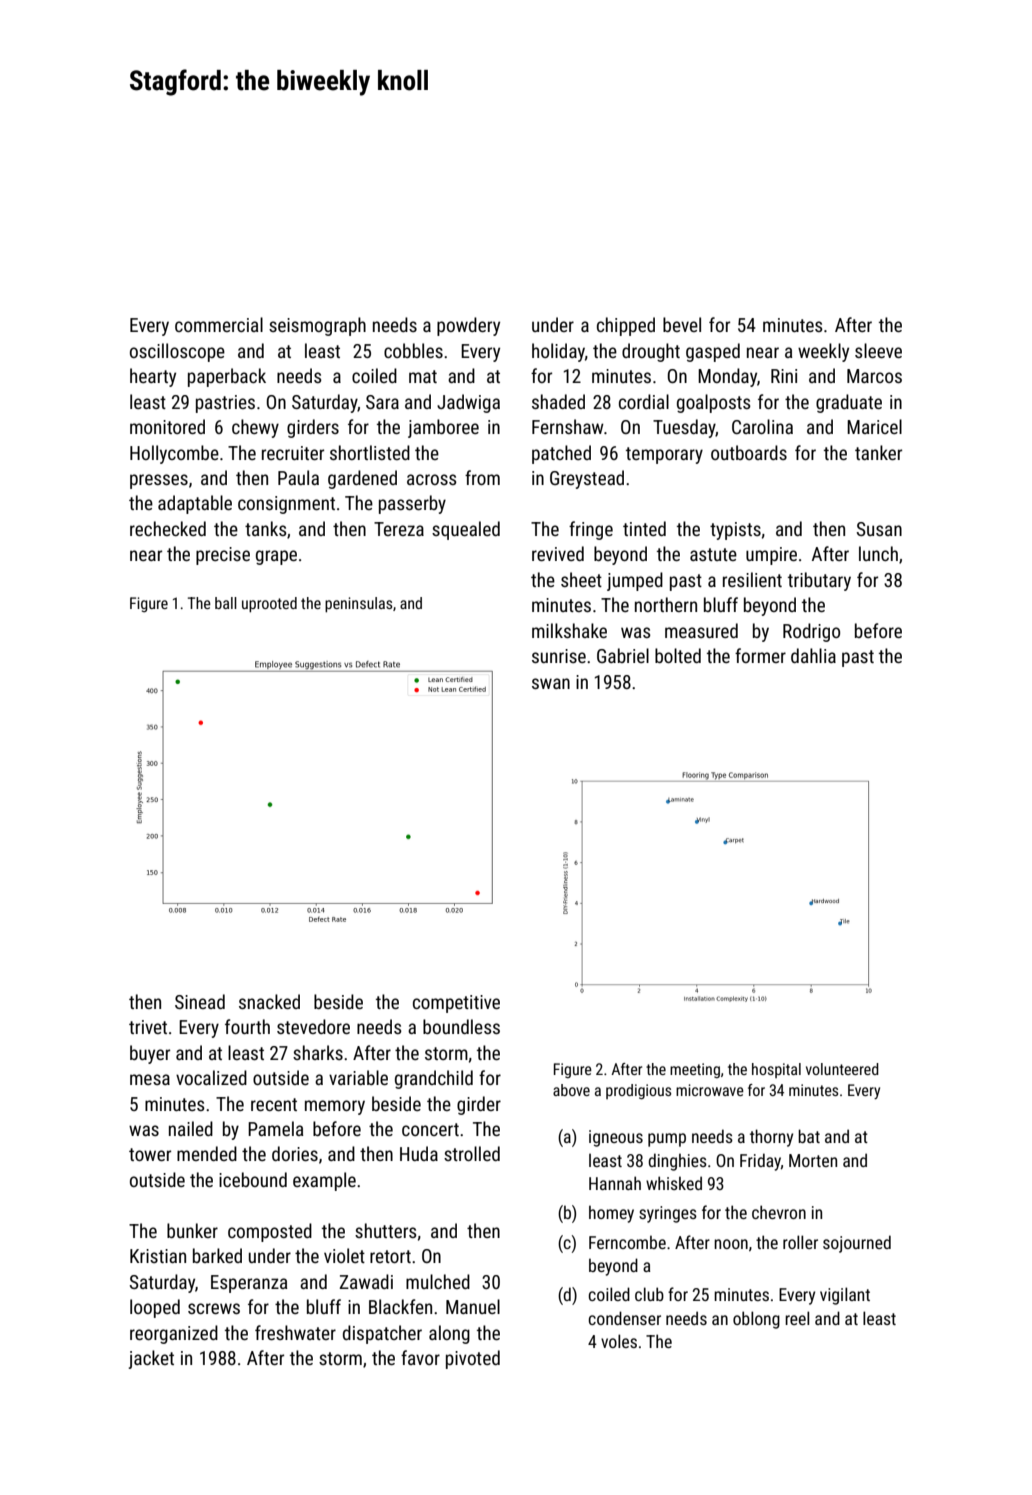 The width and height of the screenshot is (1032, 1495). Describe the element at coordinates (456, 1004) in the screenshot. I see `competitive` at that location.
